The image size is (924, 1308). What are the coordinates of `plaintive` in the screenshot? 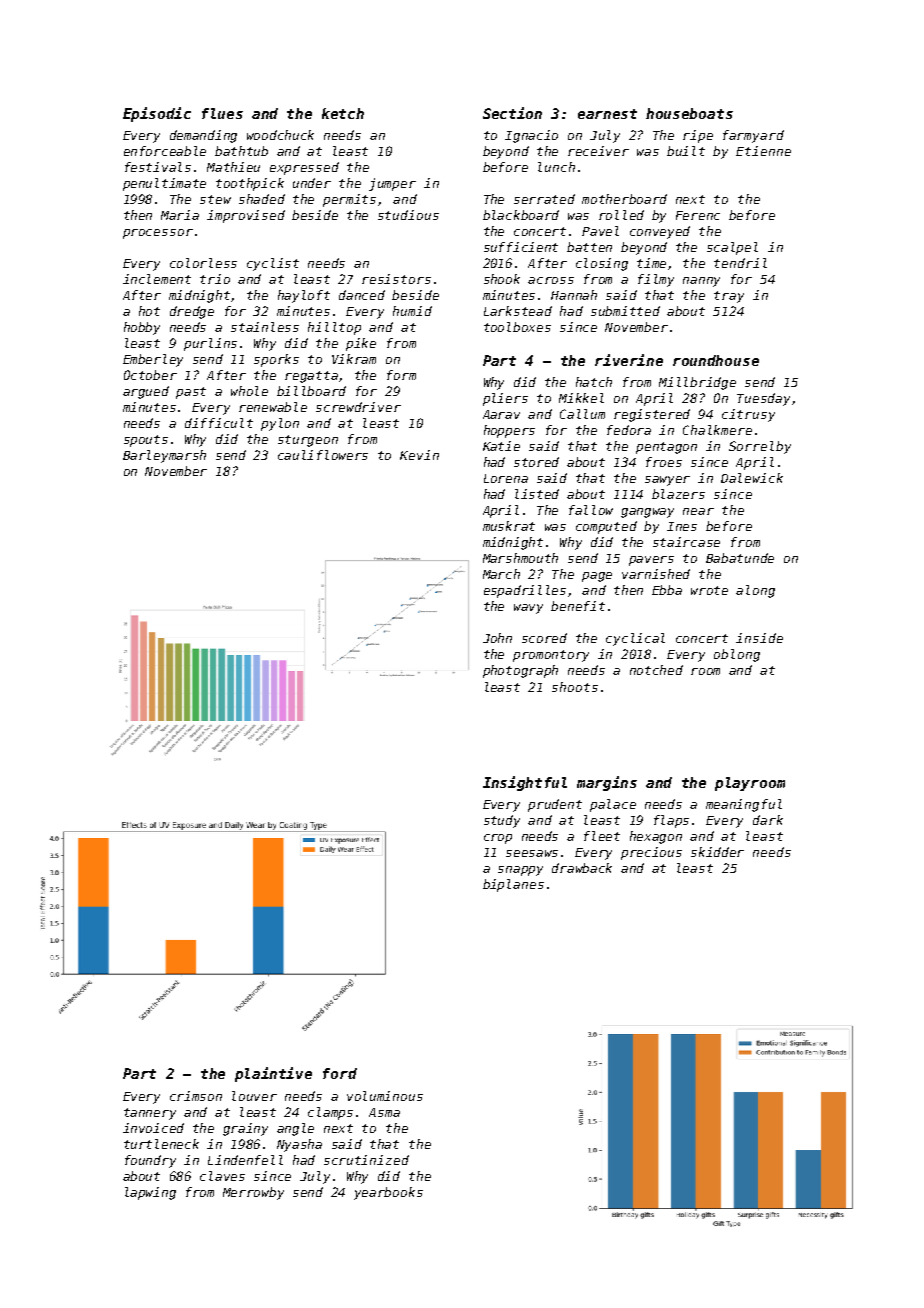 It's located at (273, 1074).
